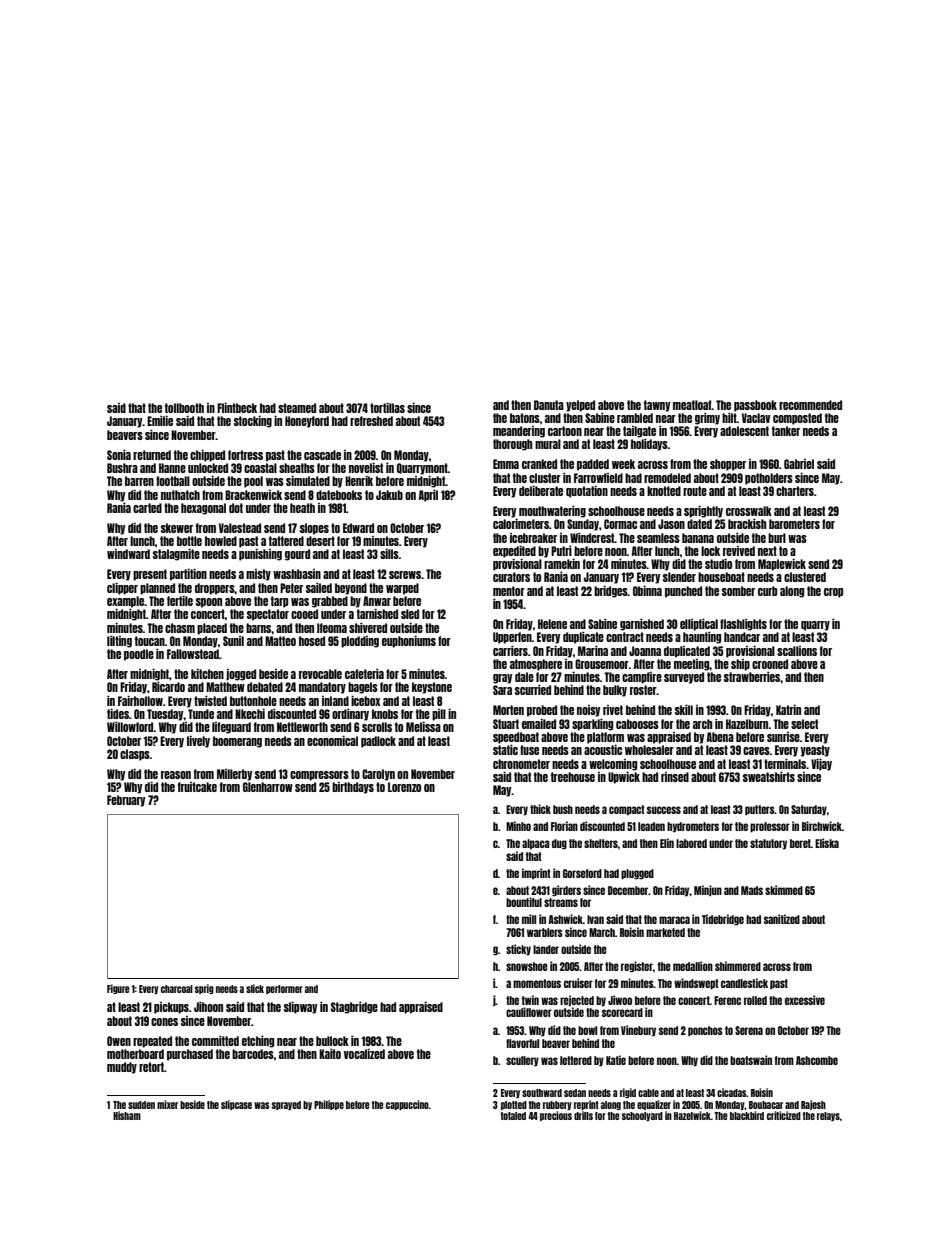 Image resolution: width=952 pixels, height=1233 pixels. Describe the element at coordinates (692, 405) in the screenshot. I see `meatloaf` at that location.
